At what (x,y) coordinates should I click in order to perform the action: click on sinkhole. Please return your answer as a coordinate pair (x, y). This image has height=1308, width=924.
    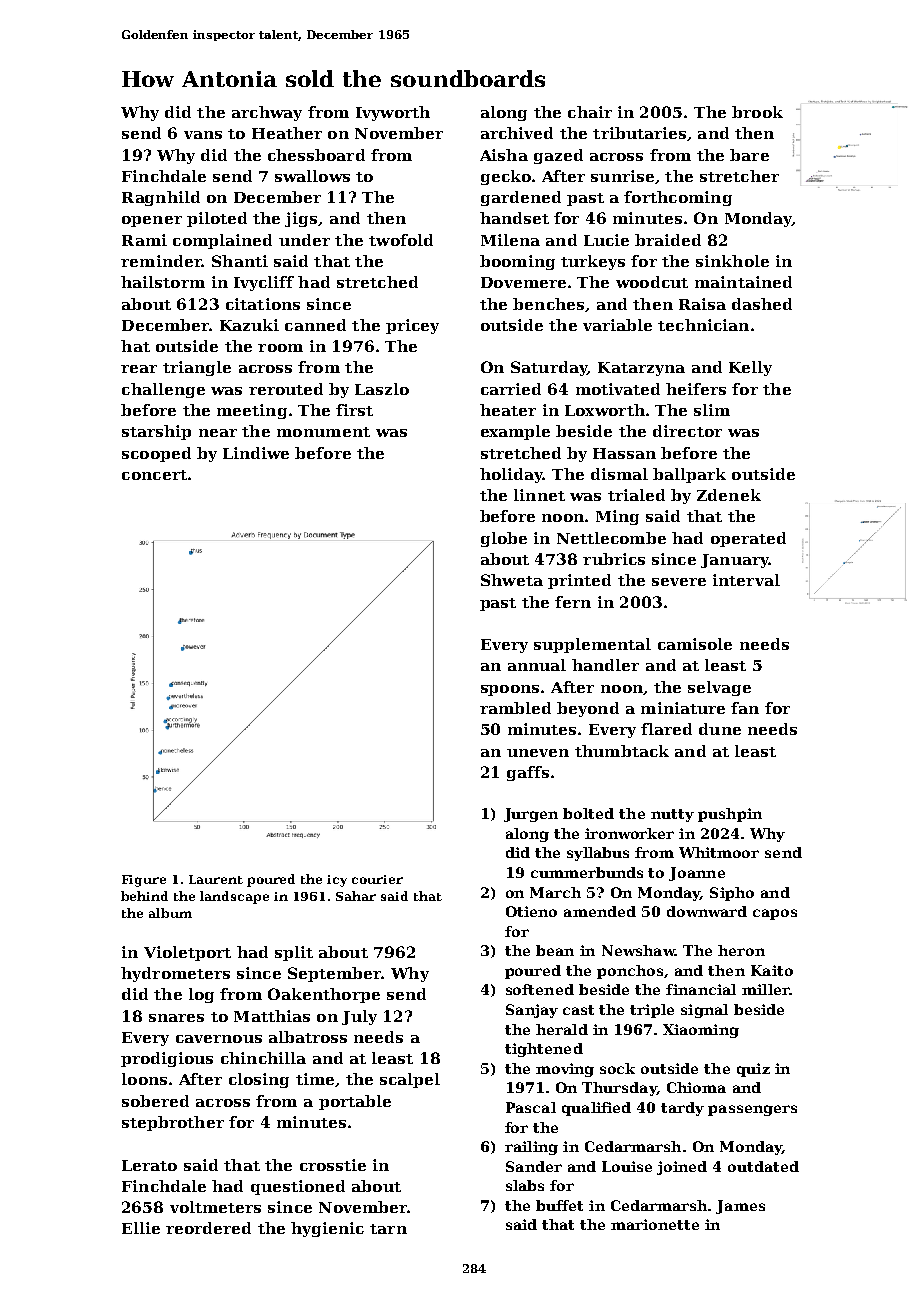
    Looking at the image, I should click on (732, 261).
